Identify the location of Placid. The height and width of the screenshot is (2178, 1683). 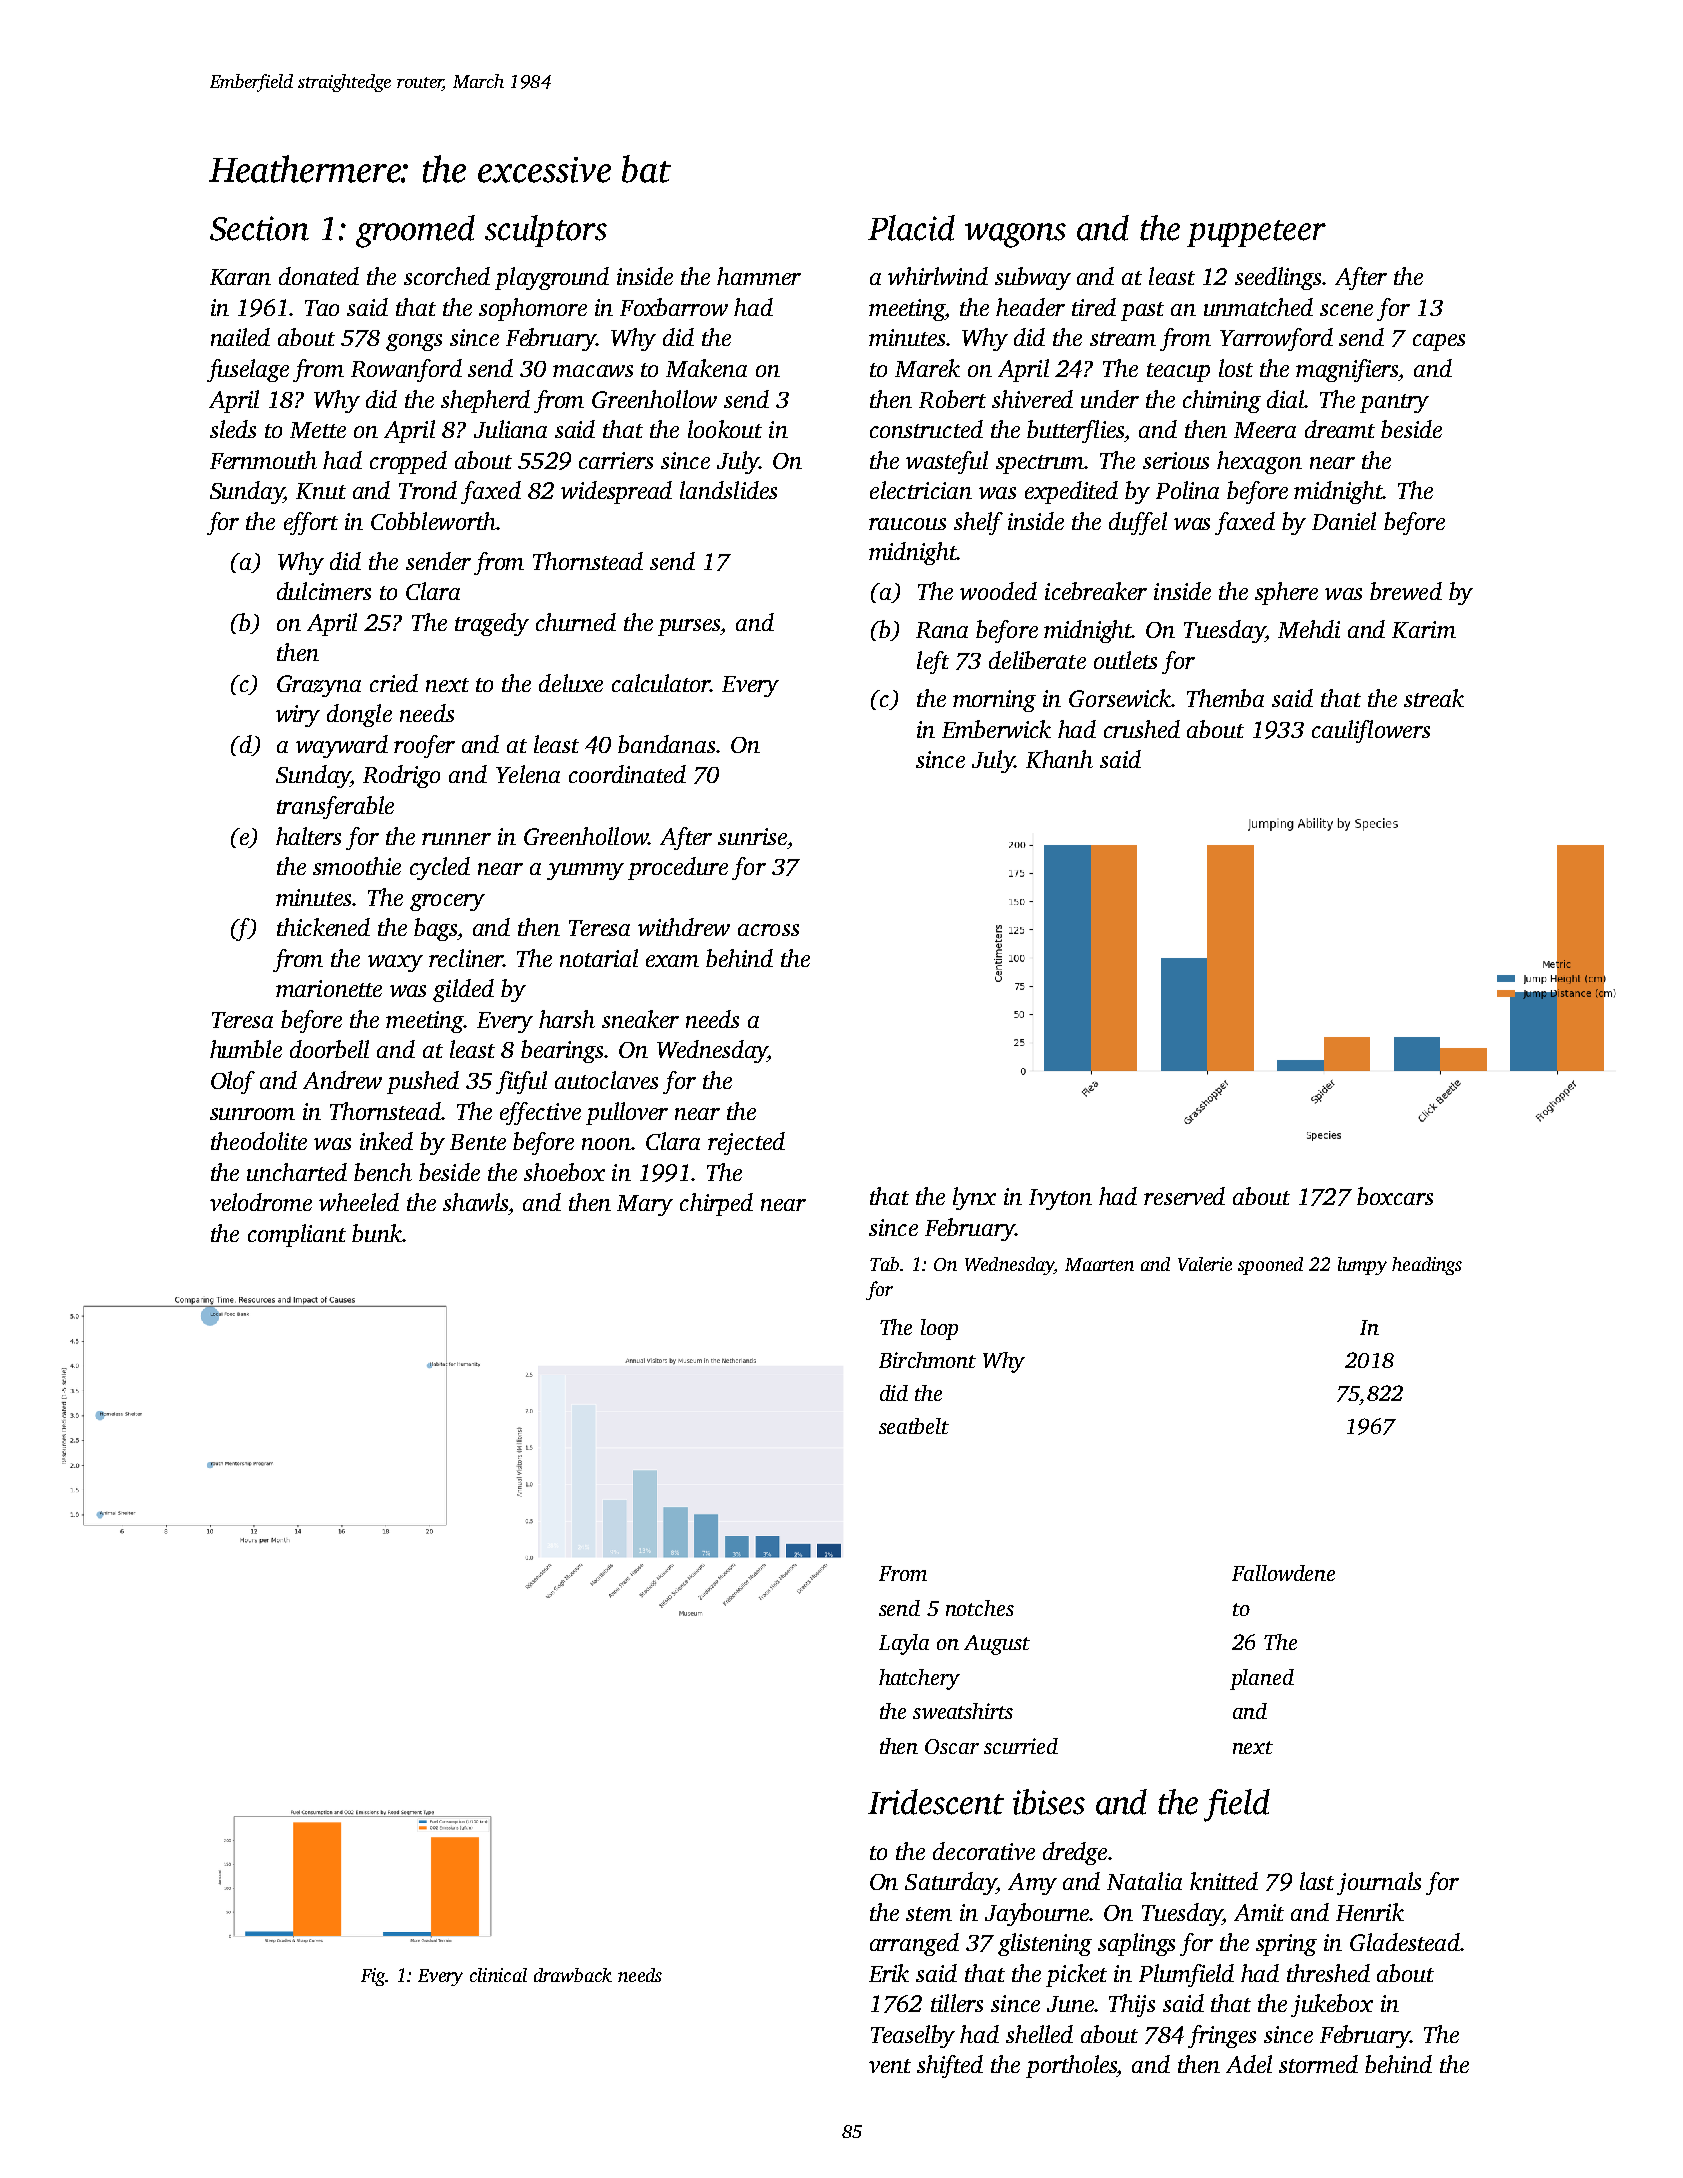
(911, 228).
